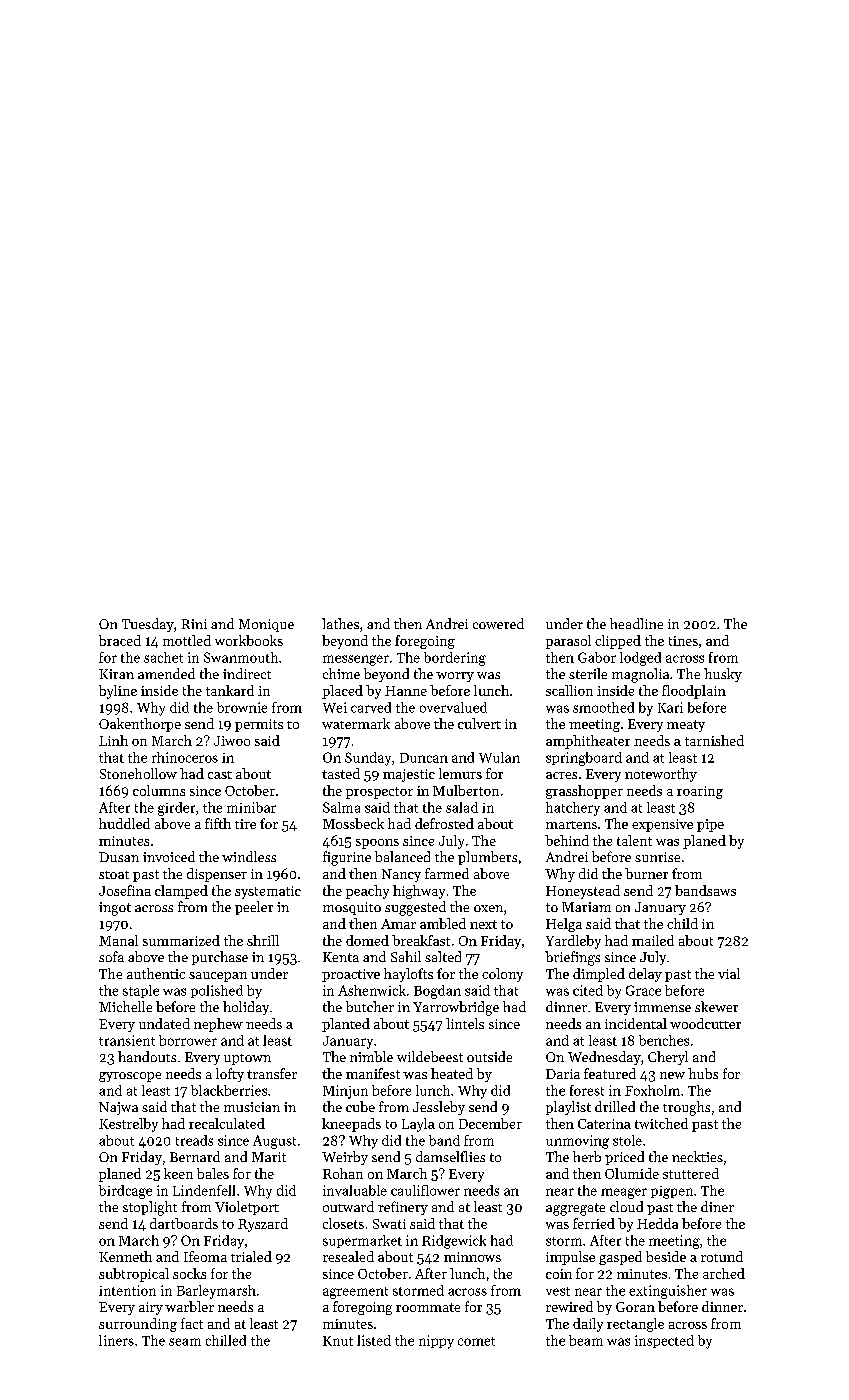 Image resolution: width=849 pixels, height=1400 pixels. Describe the element at coordinates (194, 624) in the page. I see `Rini` at that location.
